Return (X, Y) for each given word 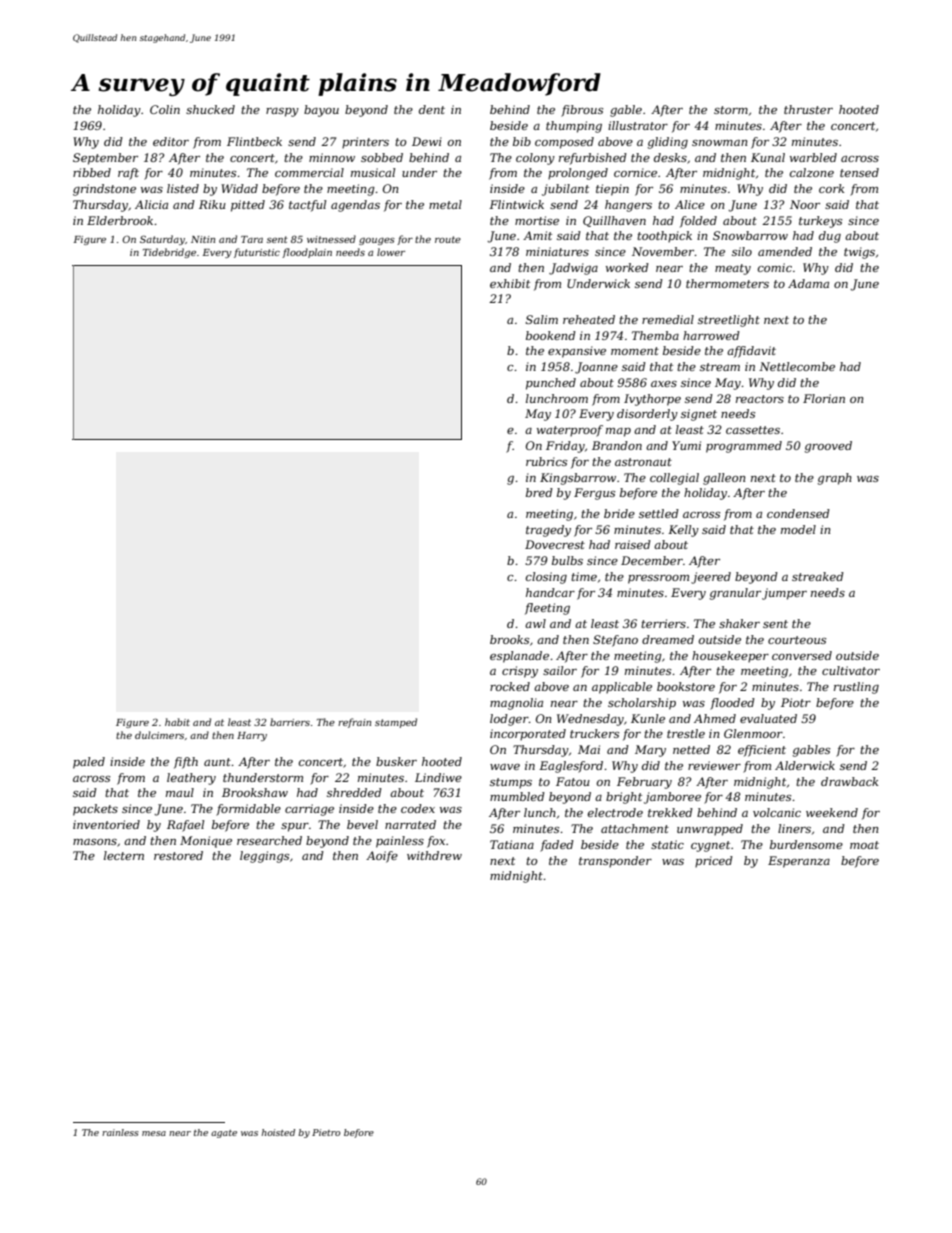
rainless (120, 1132)
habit (177, 722)
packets (95, 810)
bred (539, 492)
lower (391, 252)
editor (171, 141)
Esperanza (799, 862)
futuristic (257, 253)
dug (830, 237)
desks (670, 157)
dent (432, 109)
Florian (824, 398)
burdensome (806, 844)
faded (557, 846)
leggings (264, 857)
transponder (615, 862)
